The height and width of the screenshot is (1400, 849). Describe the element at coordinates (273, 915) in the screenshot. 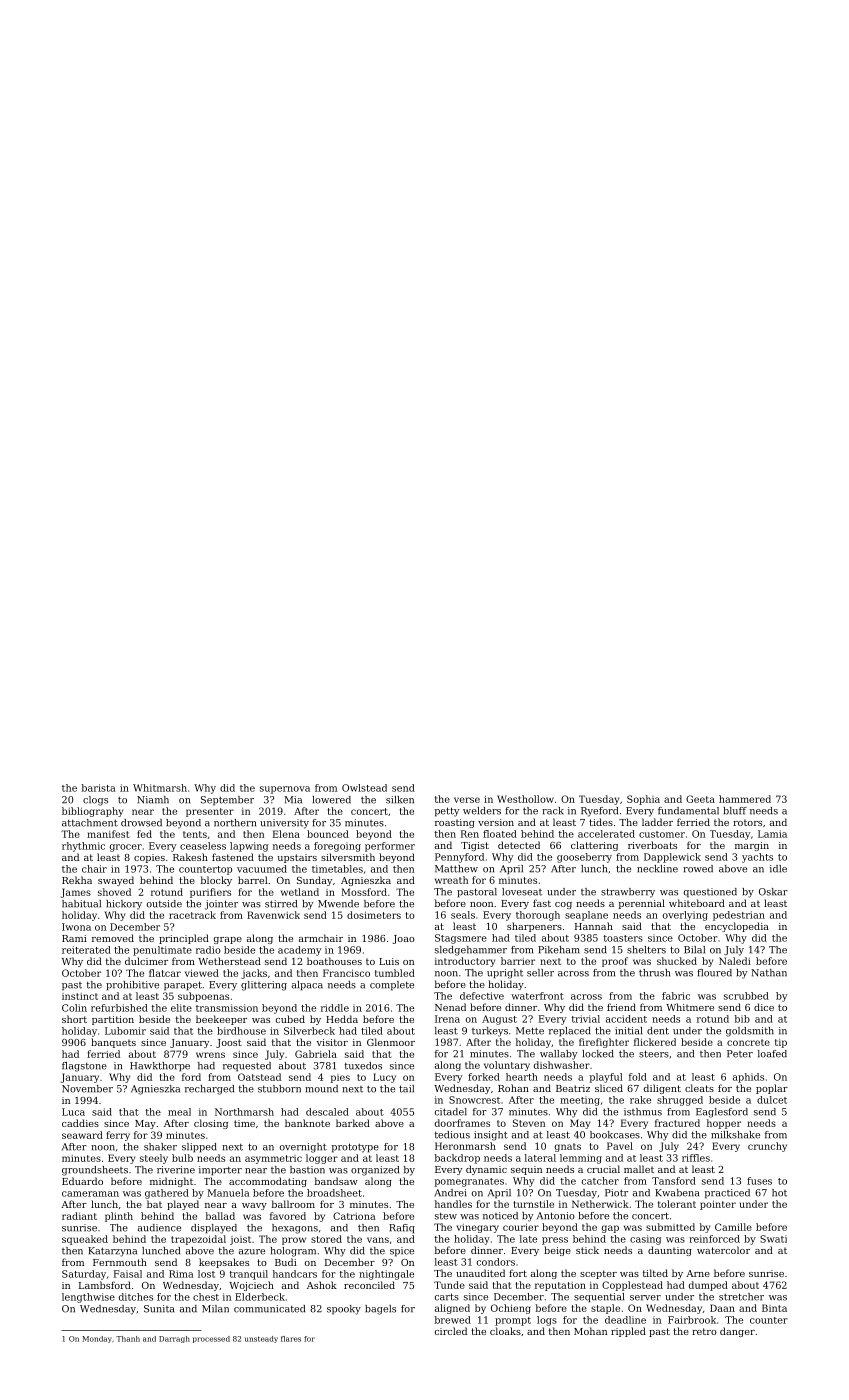

I see `Ravenwick` at that location.
